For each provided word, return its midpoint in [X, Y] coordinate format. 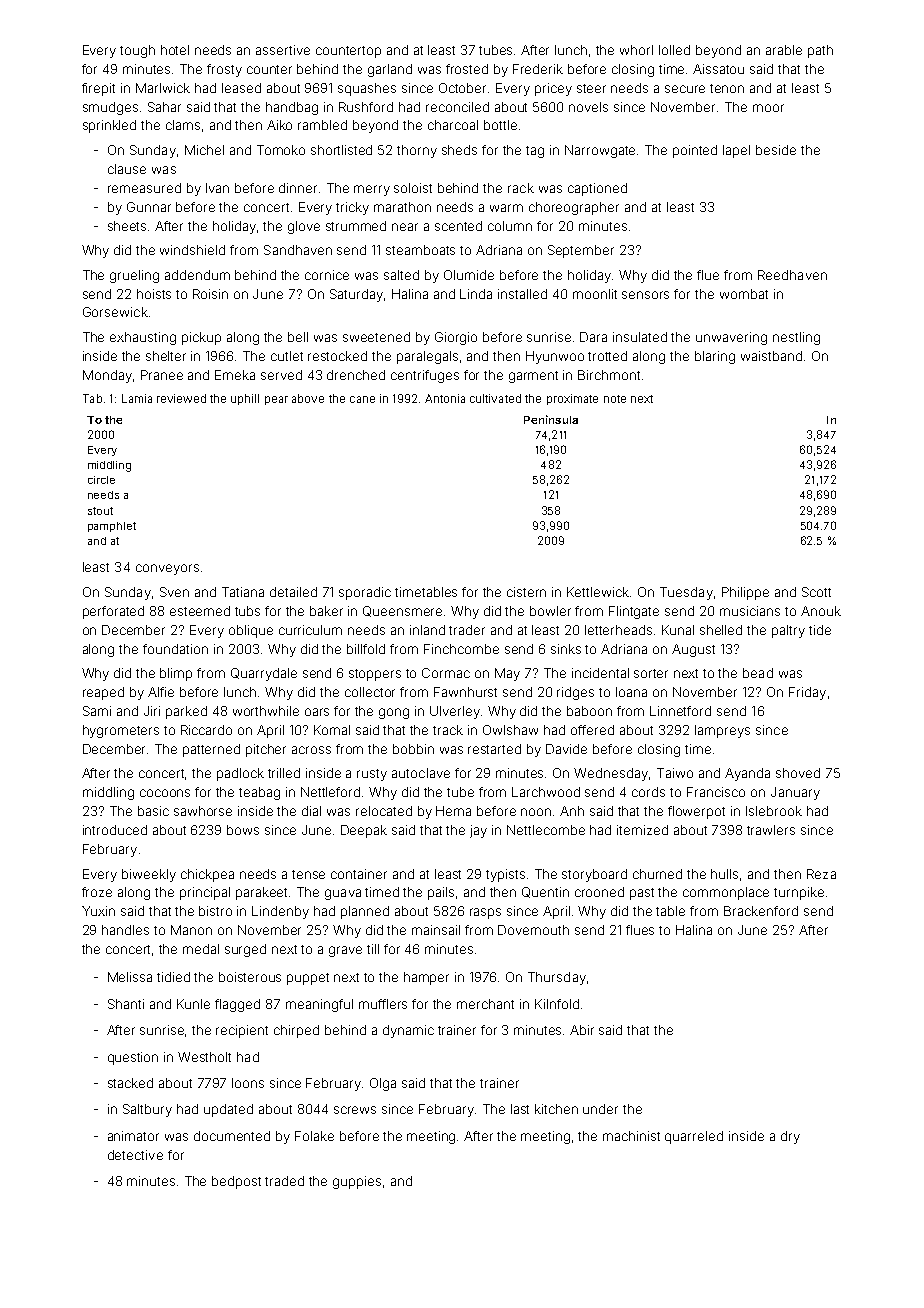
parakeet [261, 893]
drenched [356, 375]
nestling [796, 338]
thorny [417, 151]
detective [135, 1155]
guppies [357, 1182]
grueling [134, 276]
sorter [651, 673]
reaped [103, 693]
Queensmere [402, 611]
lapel [736, 151]
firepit [98, 89]
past [642, 894]
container [359, 874]
